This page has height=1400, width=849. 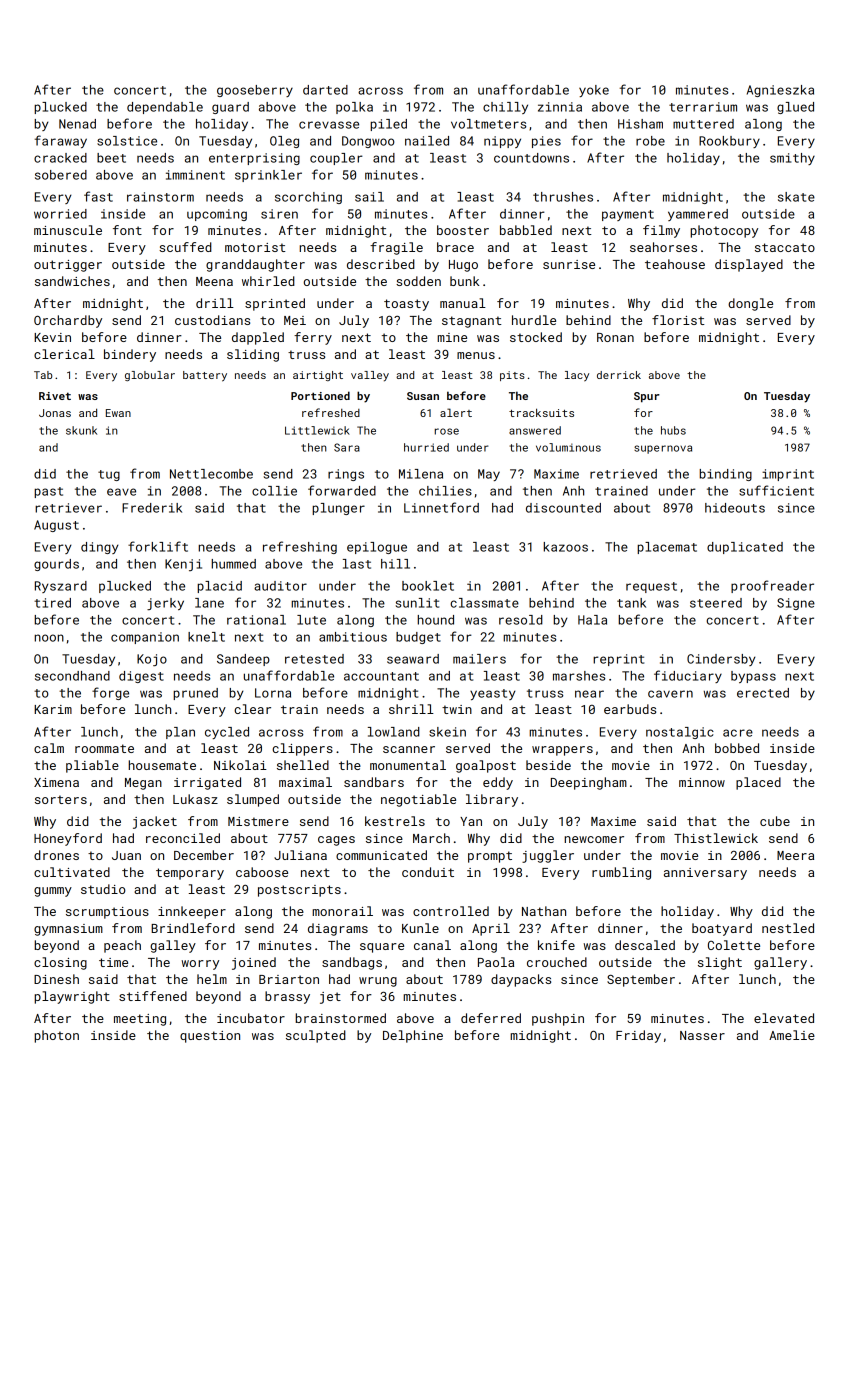 What do you see at coordinates (68, 321) in the page?
I see `Orchardby` at bounding box center [68, 321].
